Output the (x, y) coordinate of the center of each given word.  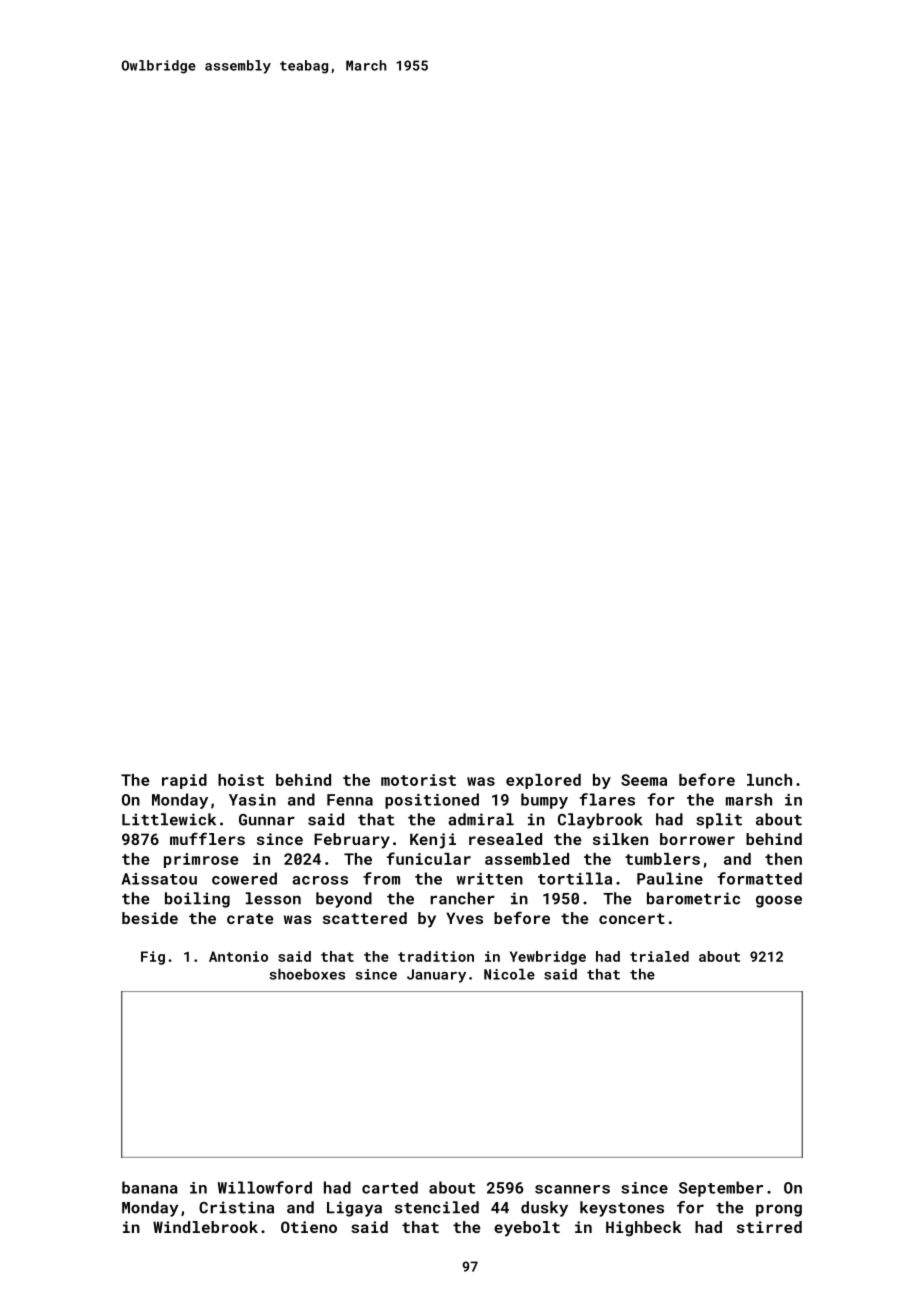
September (721, 1189)
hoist (241, 780)
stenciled (437, 1207)
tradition (436, 956)
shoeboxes (307, 974)
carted (390, 1187)
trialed (659, 956)
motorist (418, 780)
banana (150, 1187)
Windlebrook (205, 1227)
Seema (644, 780)
